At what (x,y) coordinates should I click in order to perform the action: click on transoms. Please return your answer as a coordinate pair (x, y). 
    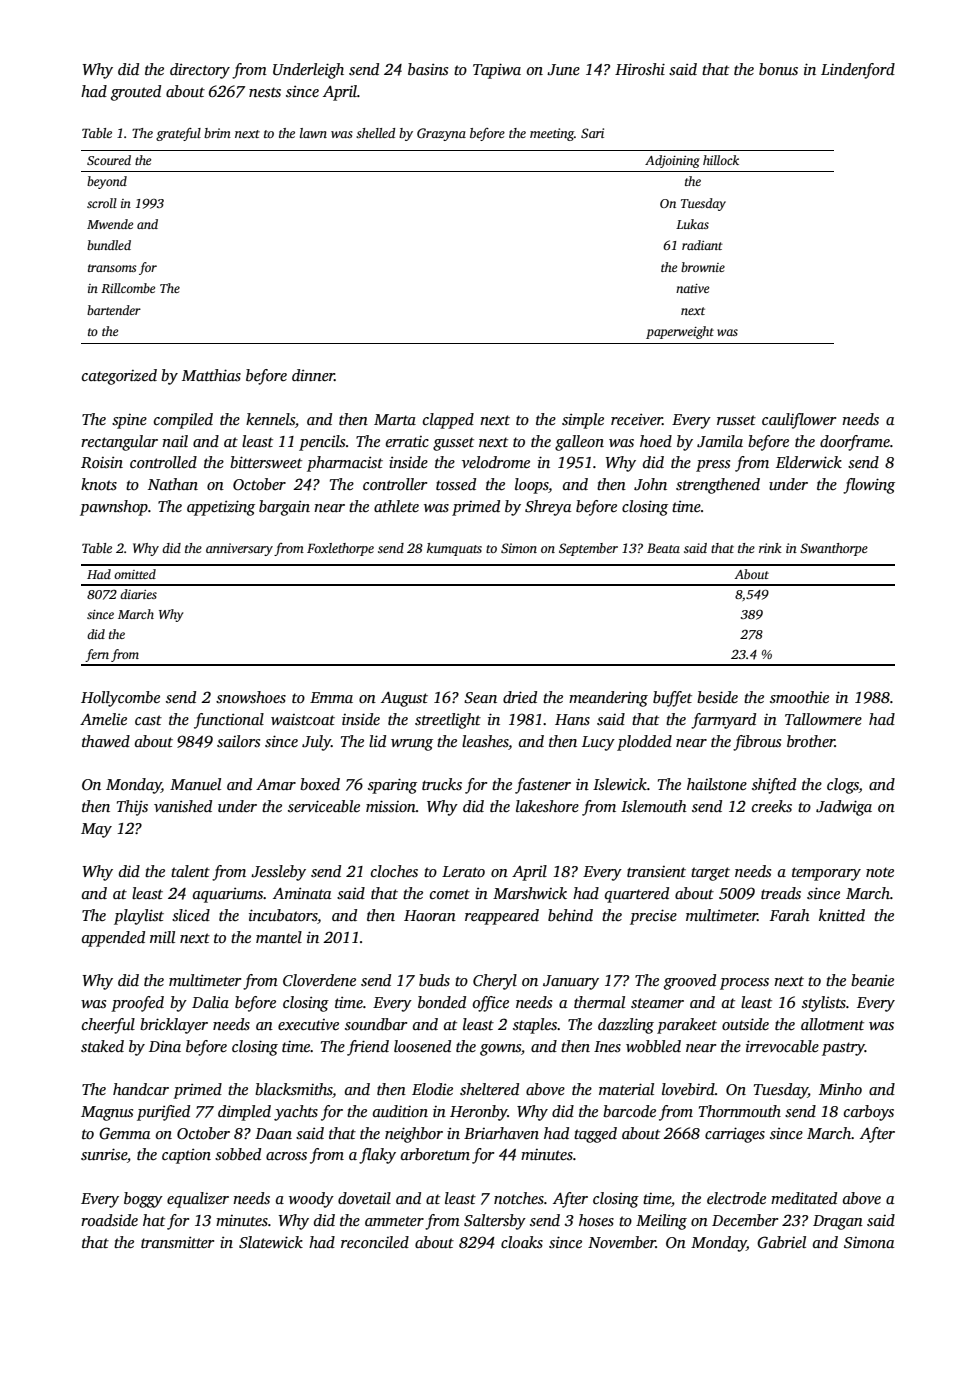
    Looking at the image, I should click on (112, 268).
